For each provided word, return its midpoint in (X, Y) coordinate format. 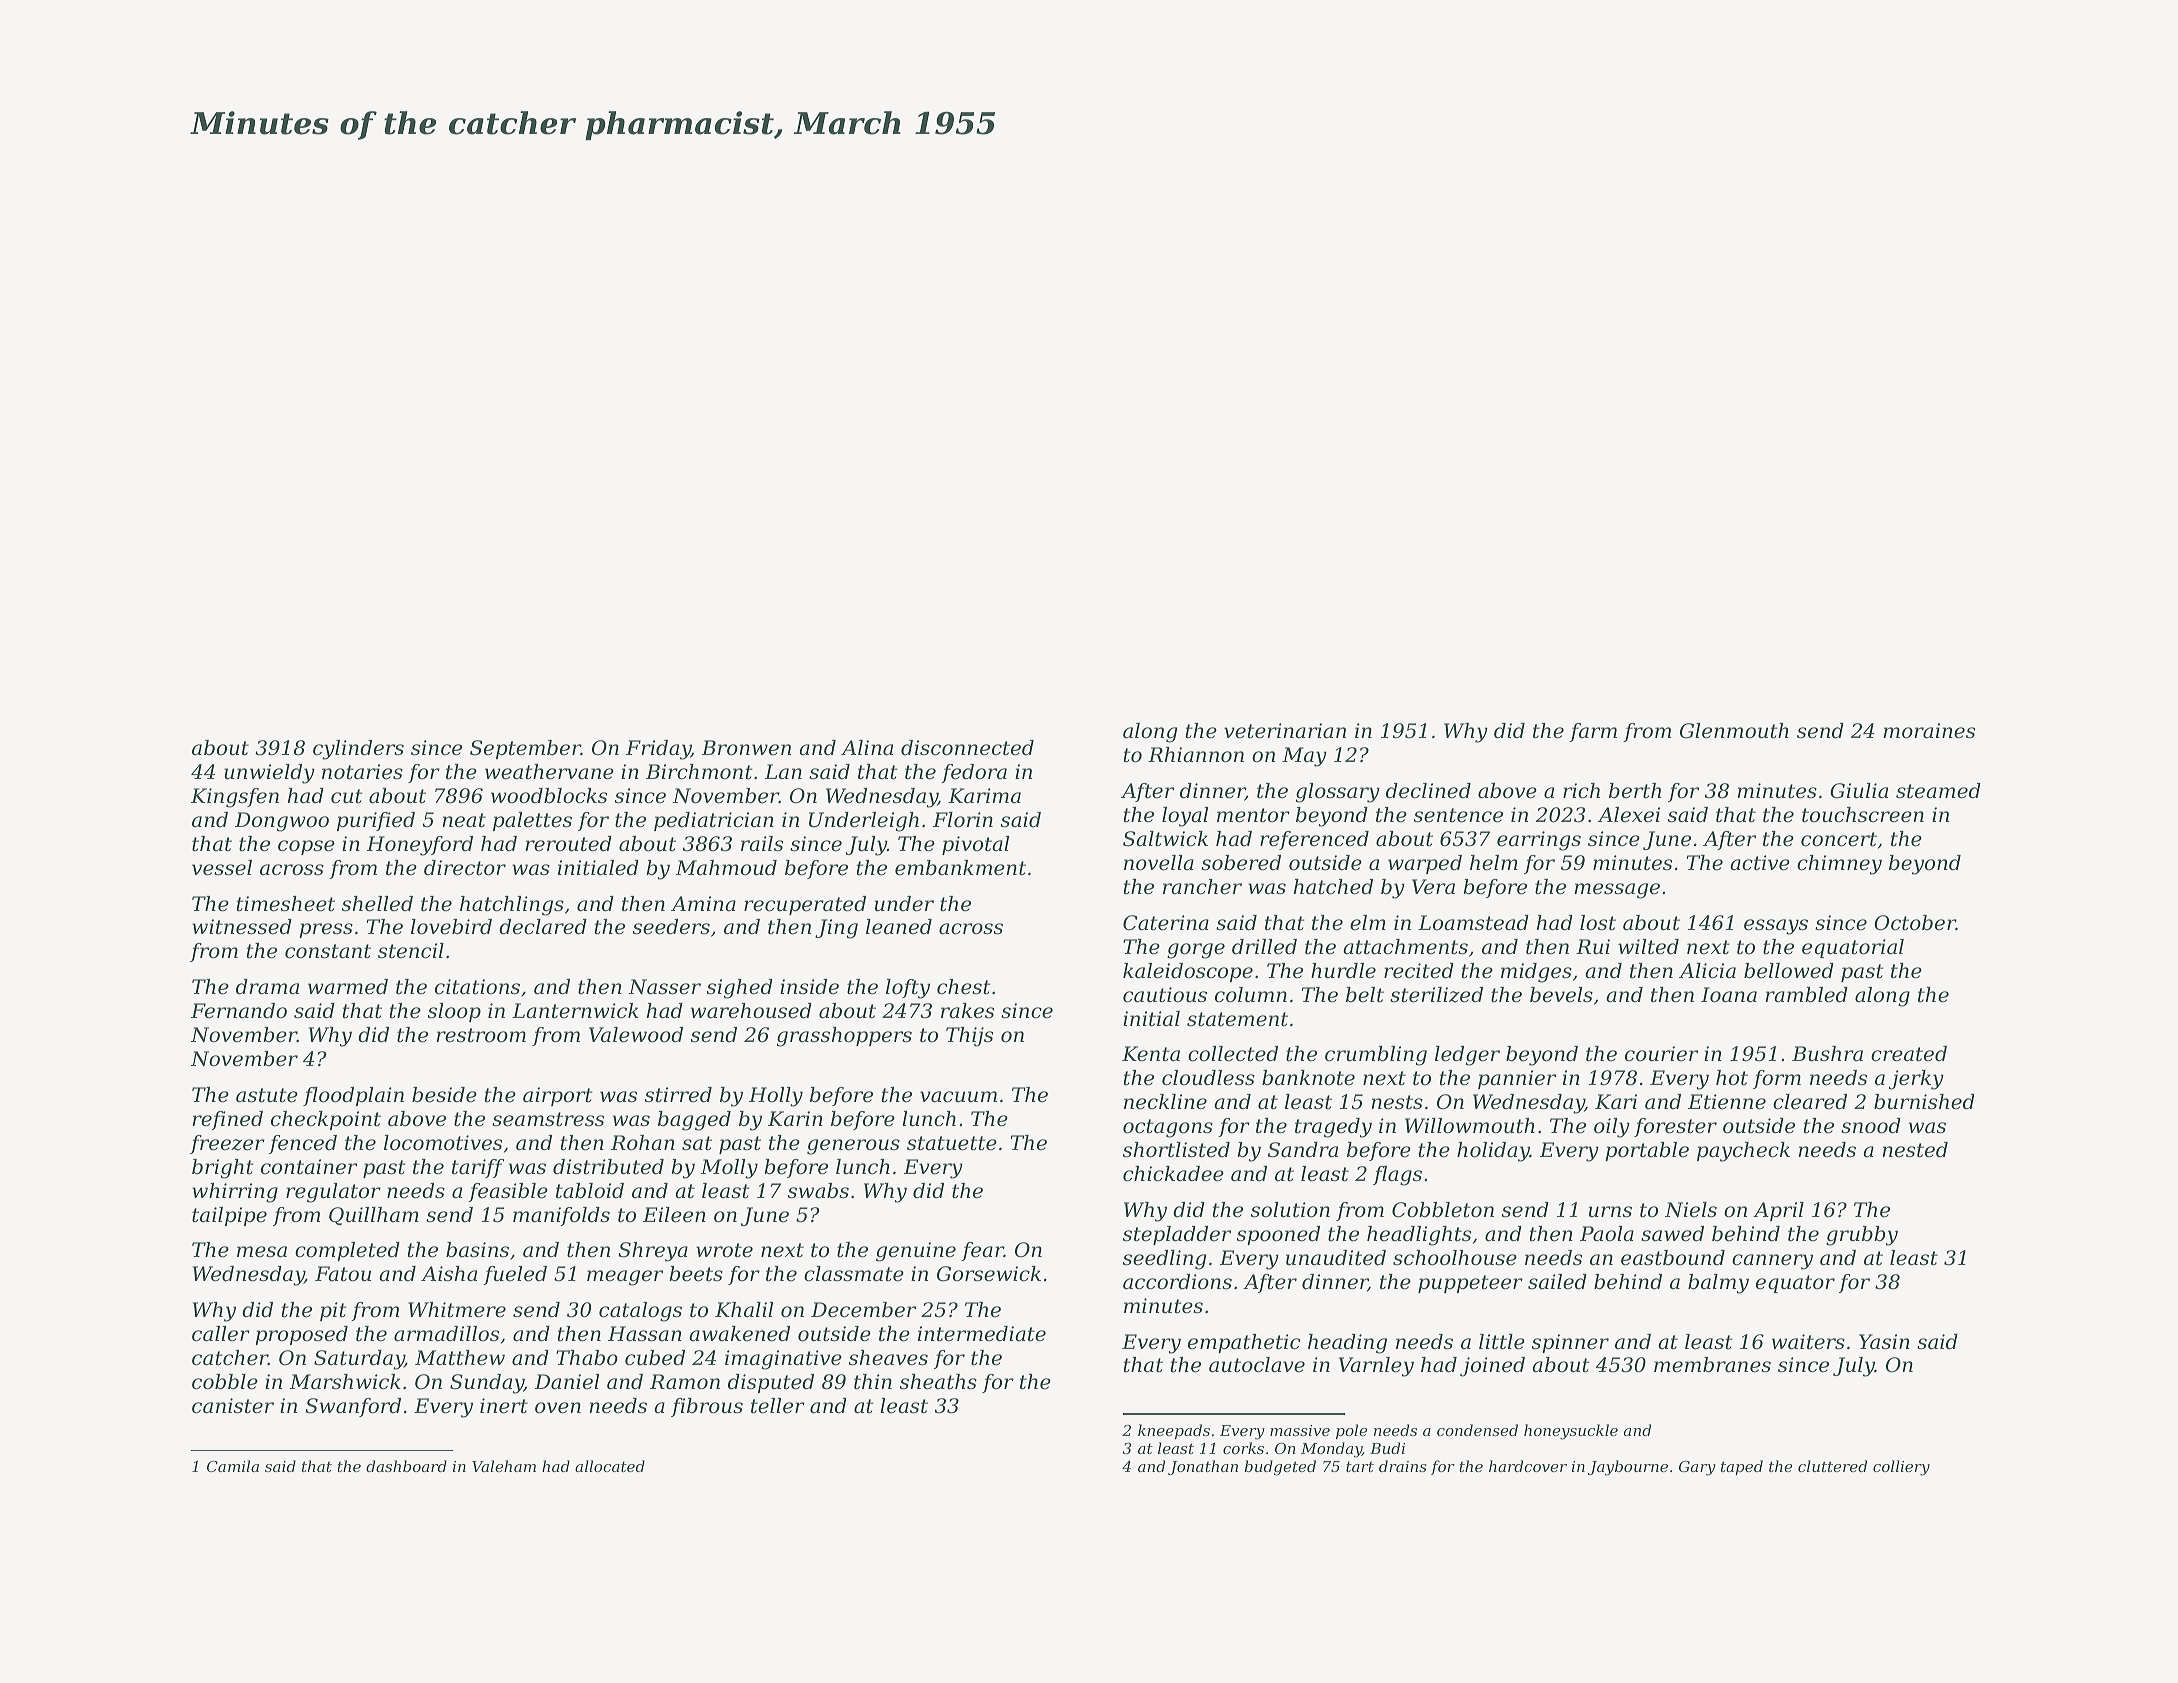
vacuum (958, 1097)
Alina (867, 748)
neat (464, 820)
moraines (1929, 731)
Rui (1593, 946)
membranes (1712, 1365)
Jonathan (1203, 1467)
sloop (454, 1012)
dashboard (406, 1466)
